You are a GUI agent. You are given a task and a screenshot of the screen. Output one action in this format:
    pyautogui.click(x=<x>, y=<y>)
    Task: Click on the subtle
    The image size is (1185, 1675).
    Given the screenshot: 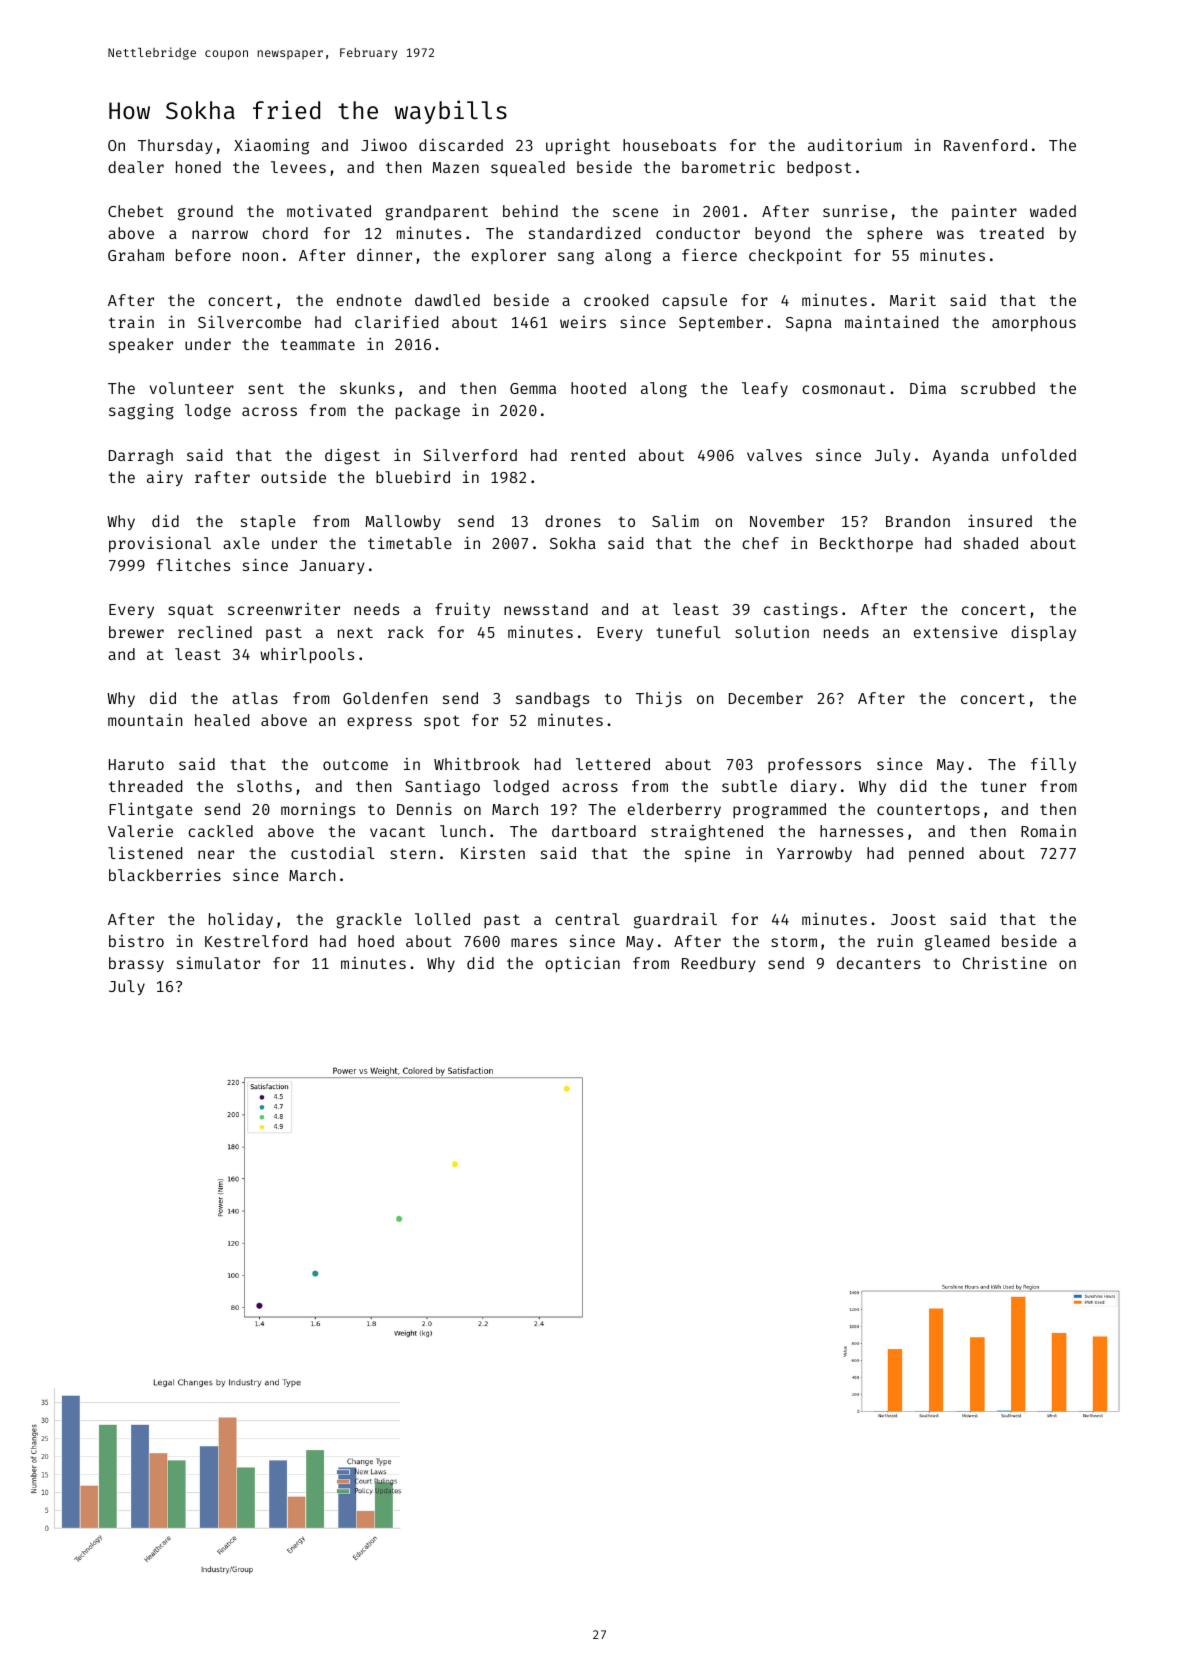 What is the action you would take?
    pyautogui.click(x=749, y=786)
